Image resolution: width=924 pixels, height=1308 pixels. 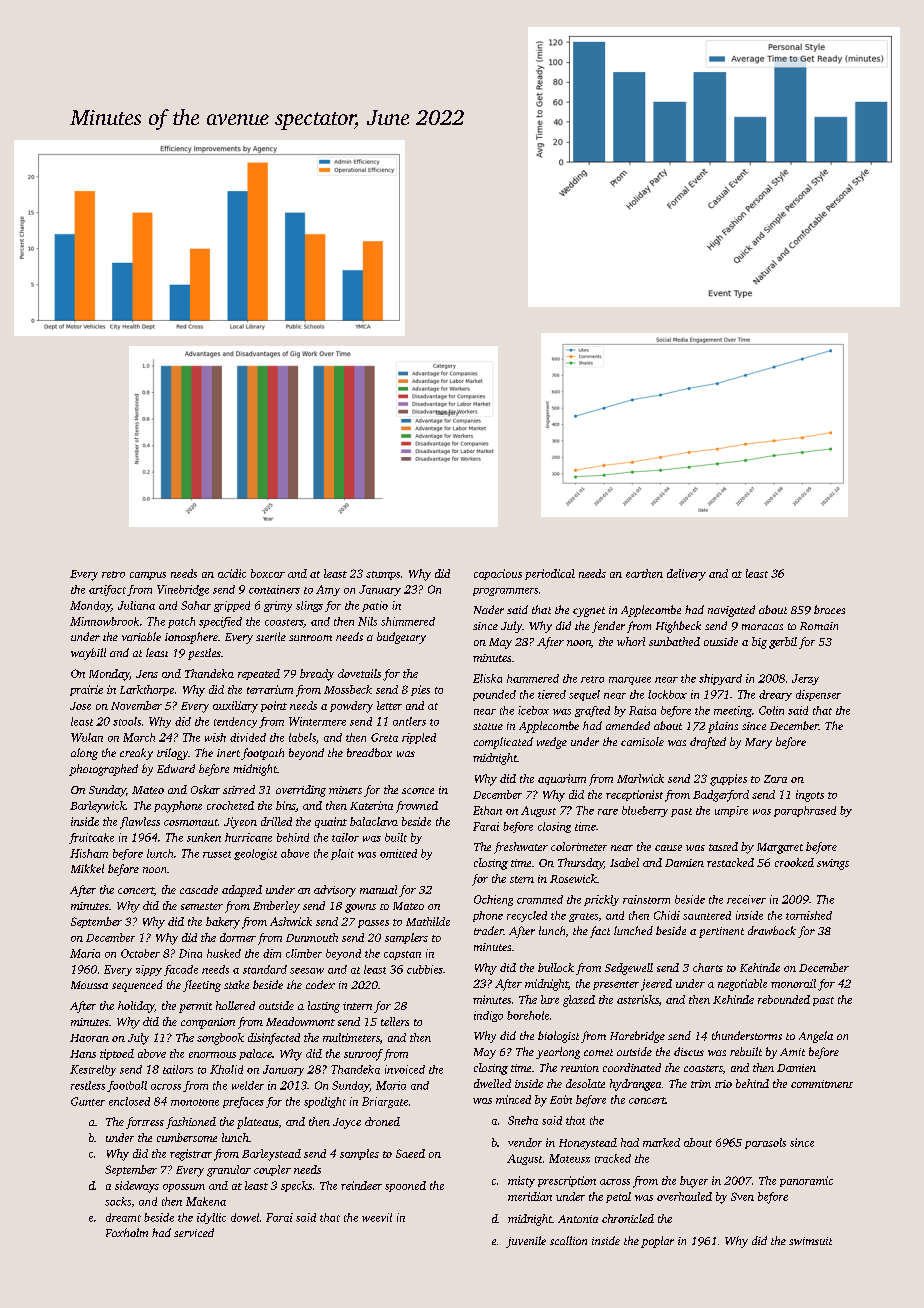 What do you see at coordinates (383, 575) in the screenshot?
I see `stumps` at bounding box center [383, 575].
